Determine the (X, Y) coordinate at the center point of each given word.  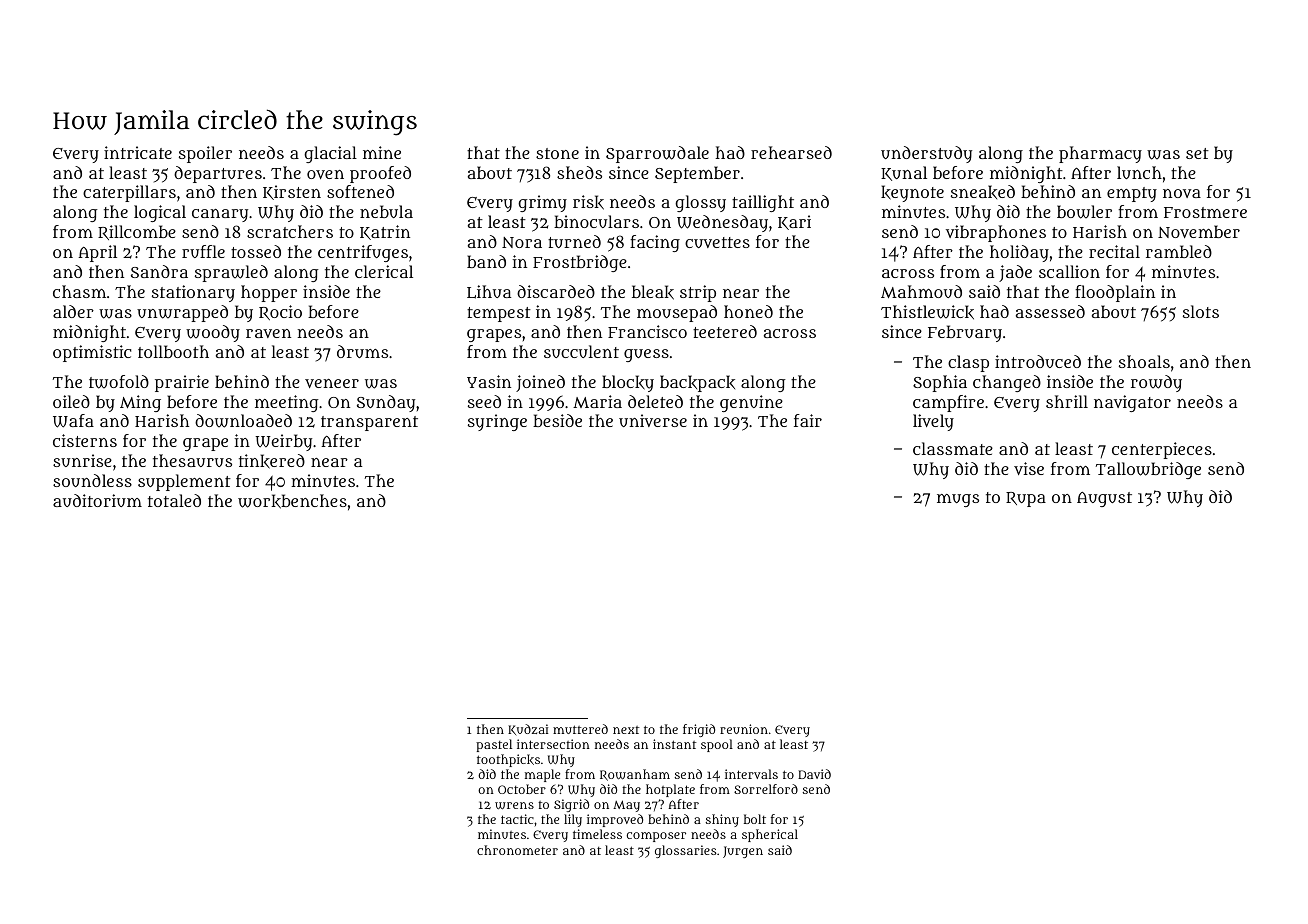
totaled (174, 500)
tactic (517, 819)
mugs (958, 500)
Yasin (489, 381)
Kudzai (528, 730)
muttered (580, 729)
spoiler (205, 154)
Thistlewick (927, 312)
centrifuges (363, 253)
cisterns (85, 440)
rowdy (1156, 383)
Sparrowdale (657, 154)
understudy (926, 154)
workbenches (292, 501)
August (1104, 499)
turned (574, 241)
